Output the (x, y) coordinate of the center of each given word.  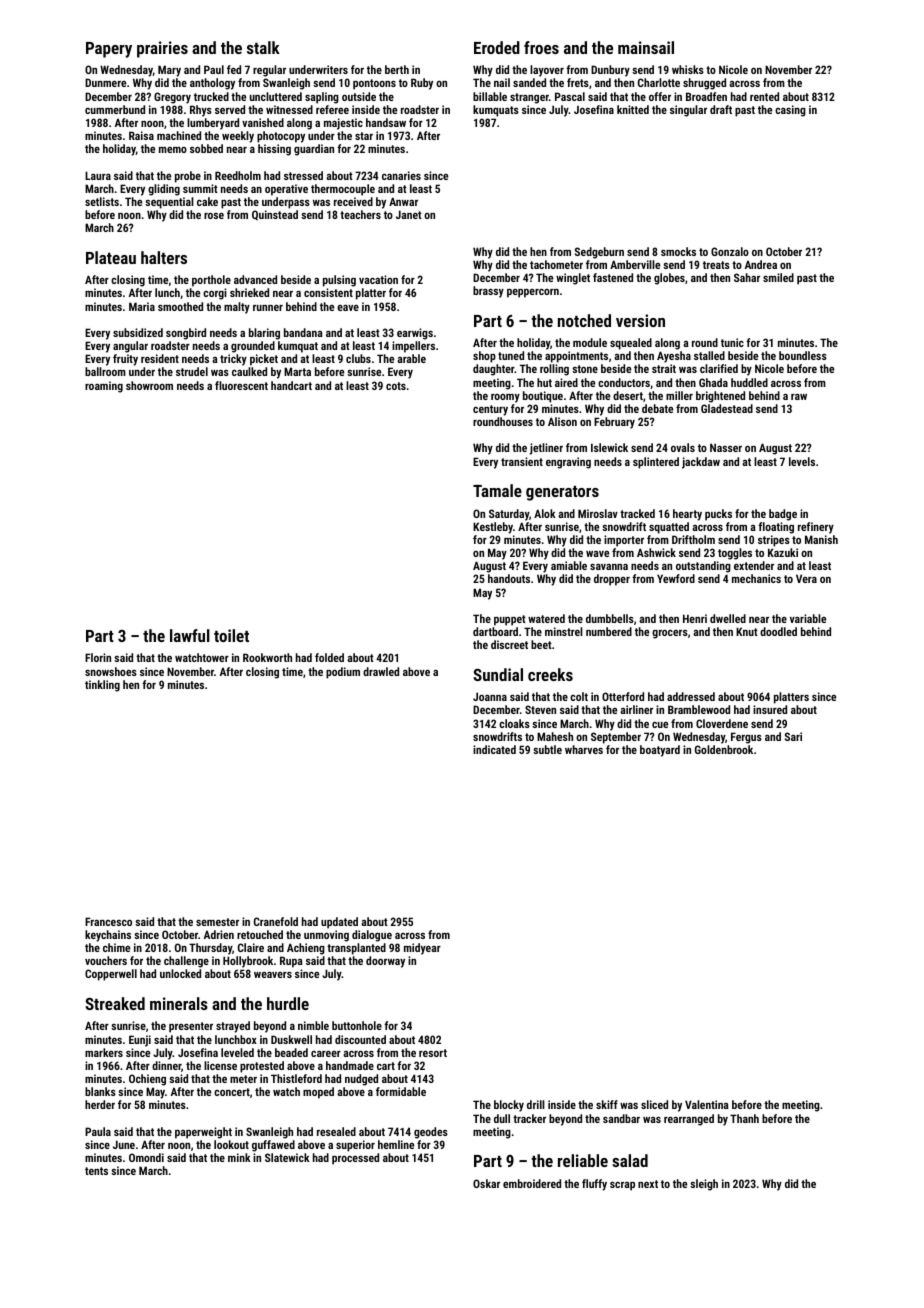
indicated (494, 749)
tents (96, 1171)
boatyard (660, 751)
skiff (607, 1104)
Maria (142, 306)
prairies (162, 49)
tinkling (102, 686)
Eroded (497, 47)
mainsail (646, 47)
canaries (401, 175)
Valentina (707, 1104)
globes (669, 279)
